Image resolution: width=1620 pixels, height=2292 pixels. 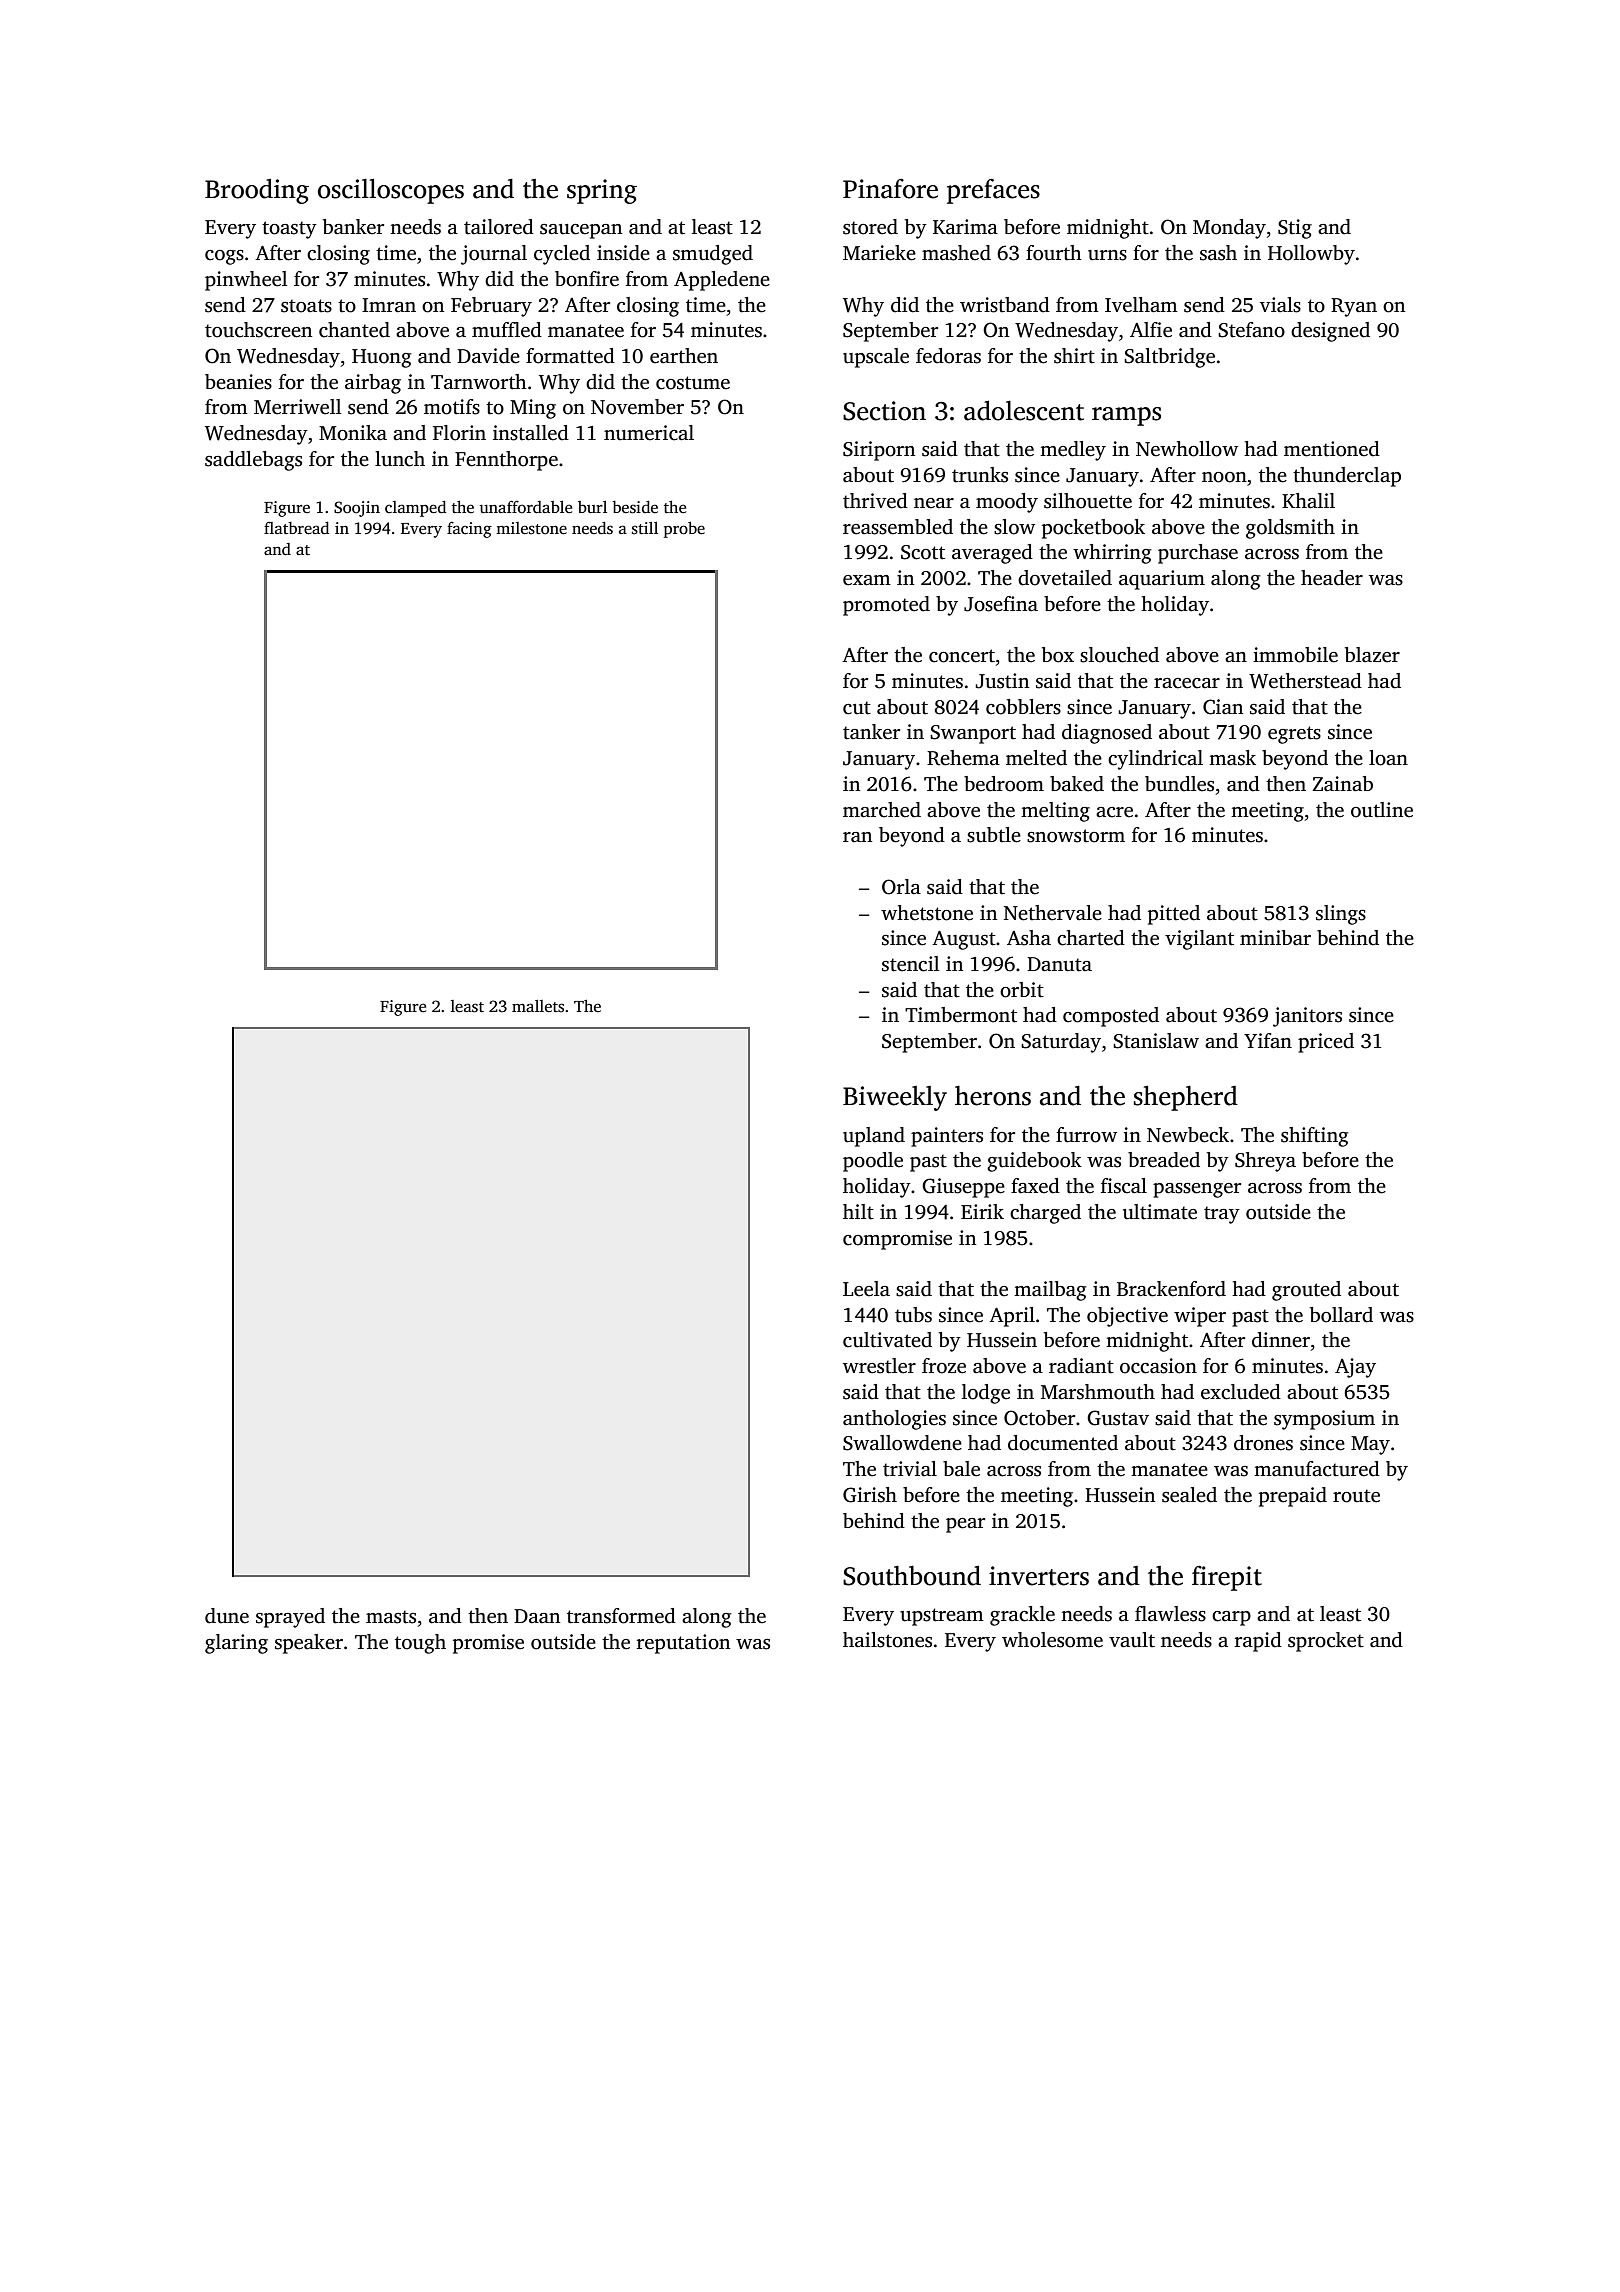 I want to click on Leela, so click(x=866, y=1289).
